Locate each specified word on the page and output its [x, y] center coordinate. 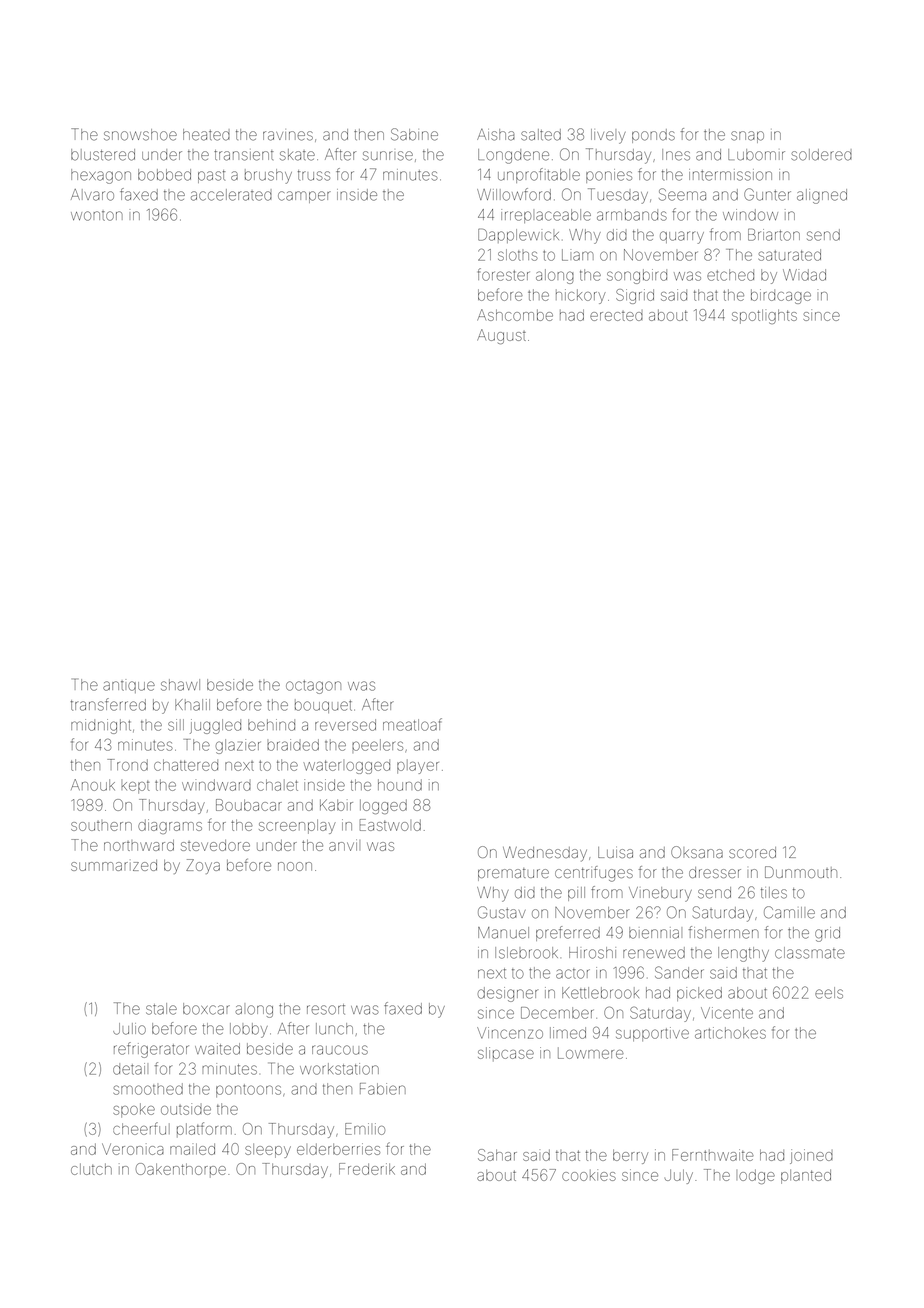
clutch [91, 1169]
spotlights [764, 316]
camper [304, 197]
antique [129, 687]
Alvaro [92, 195]
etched [730, 275]
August [501, 336]
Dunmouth [801, 872]
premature [513, 874]
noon [295, 866]
